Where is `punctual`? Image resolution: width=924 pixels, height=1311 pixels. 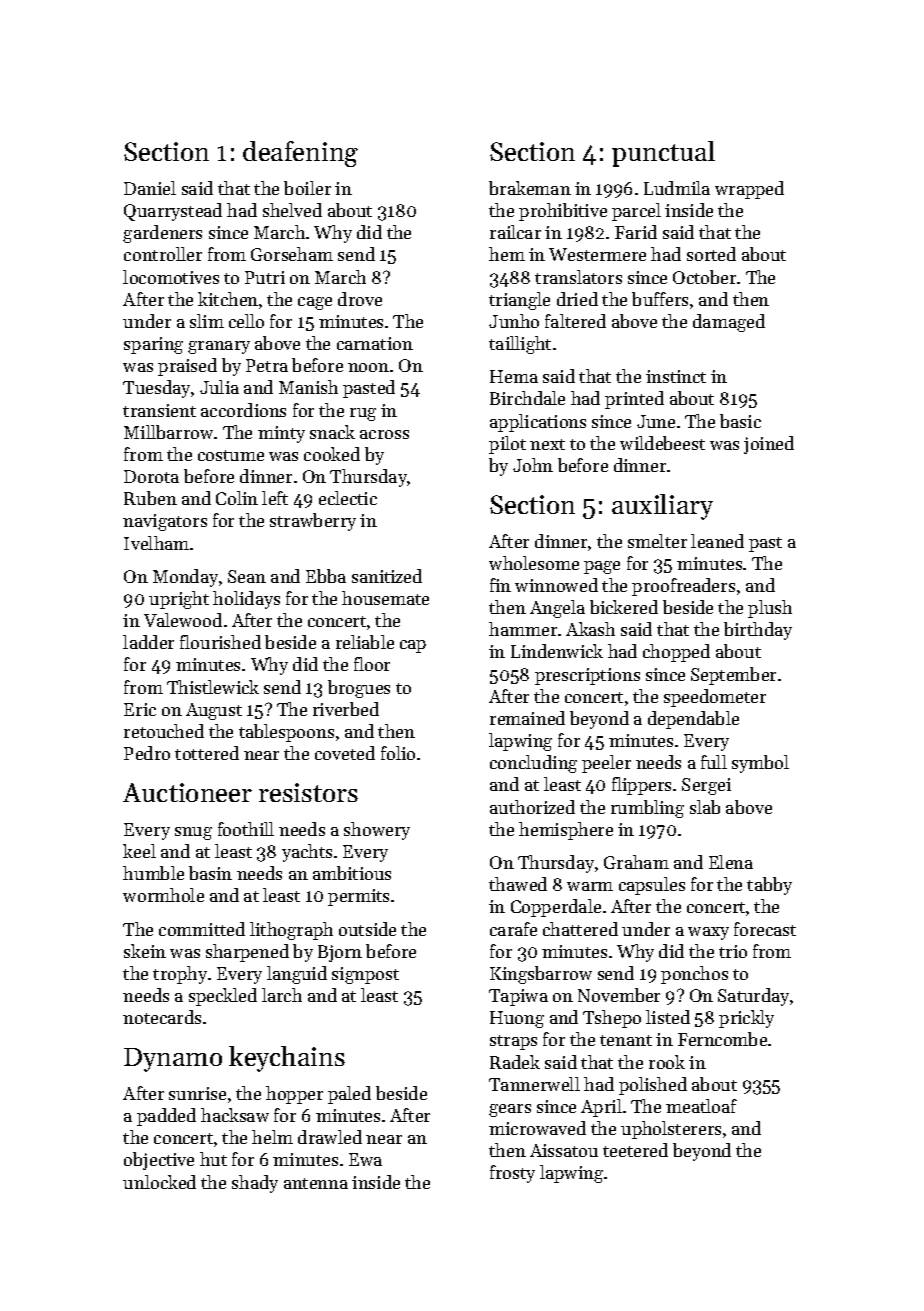
punctual is located at coordinates (663, 154).
